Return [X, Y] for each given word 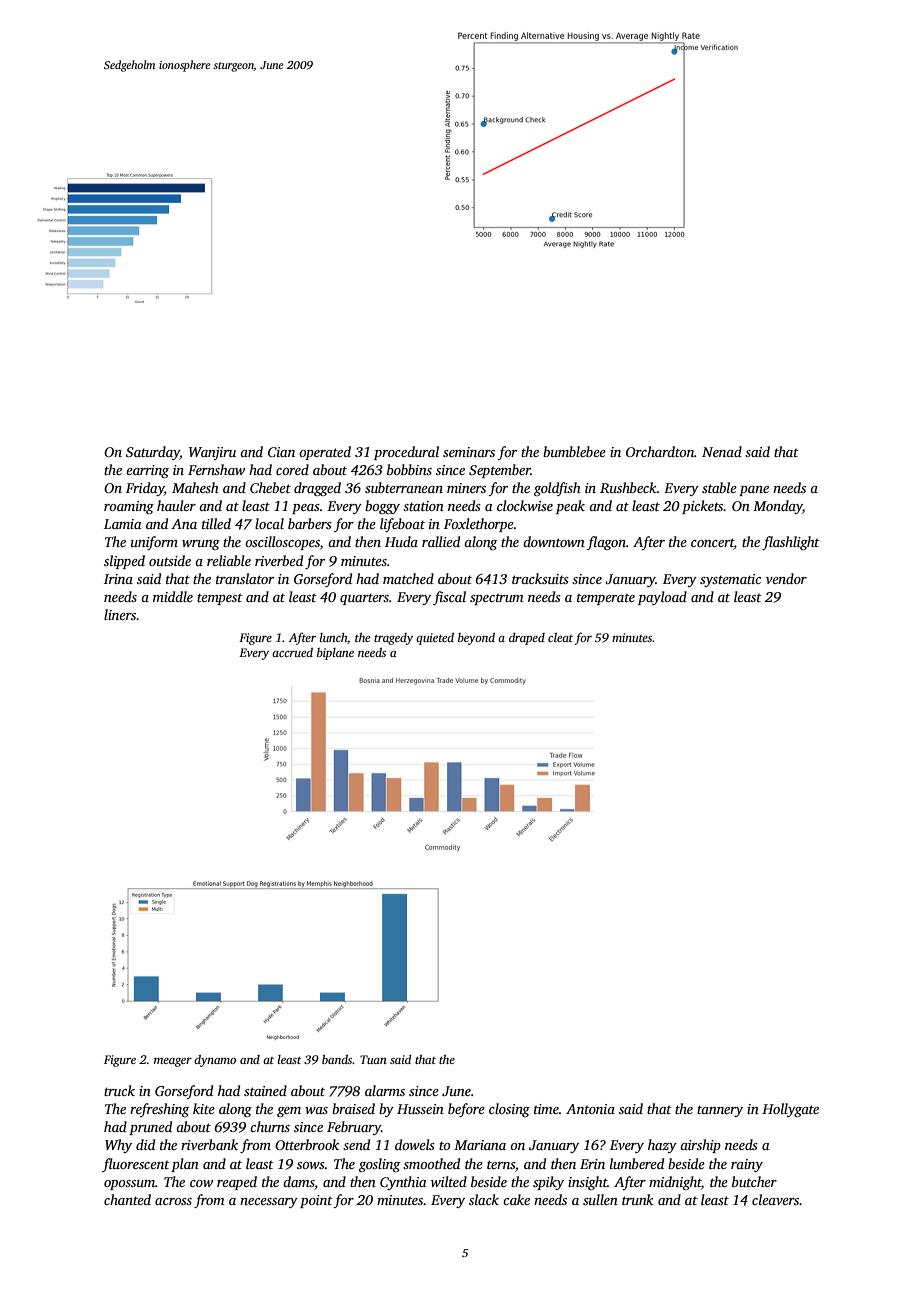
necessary [269, 1203]
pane [754, 491]
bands [337, 1059]
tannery [720, 1111]
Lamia [123, 524]
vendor [786, 578]
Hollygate [790, 1110]
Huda [401, 541]
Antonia [590, 1109]
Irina [118, 579]
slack [484, 1199]
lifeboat [402, 525]
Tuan [373, 1059]
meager [173, 1062]
